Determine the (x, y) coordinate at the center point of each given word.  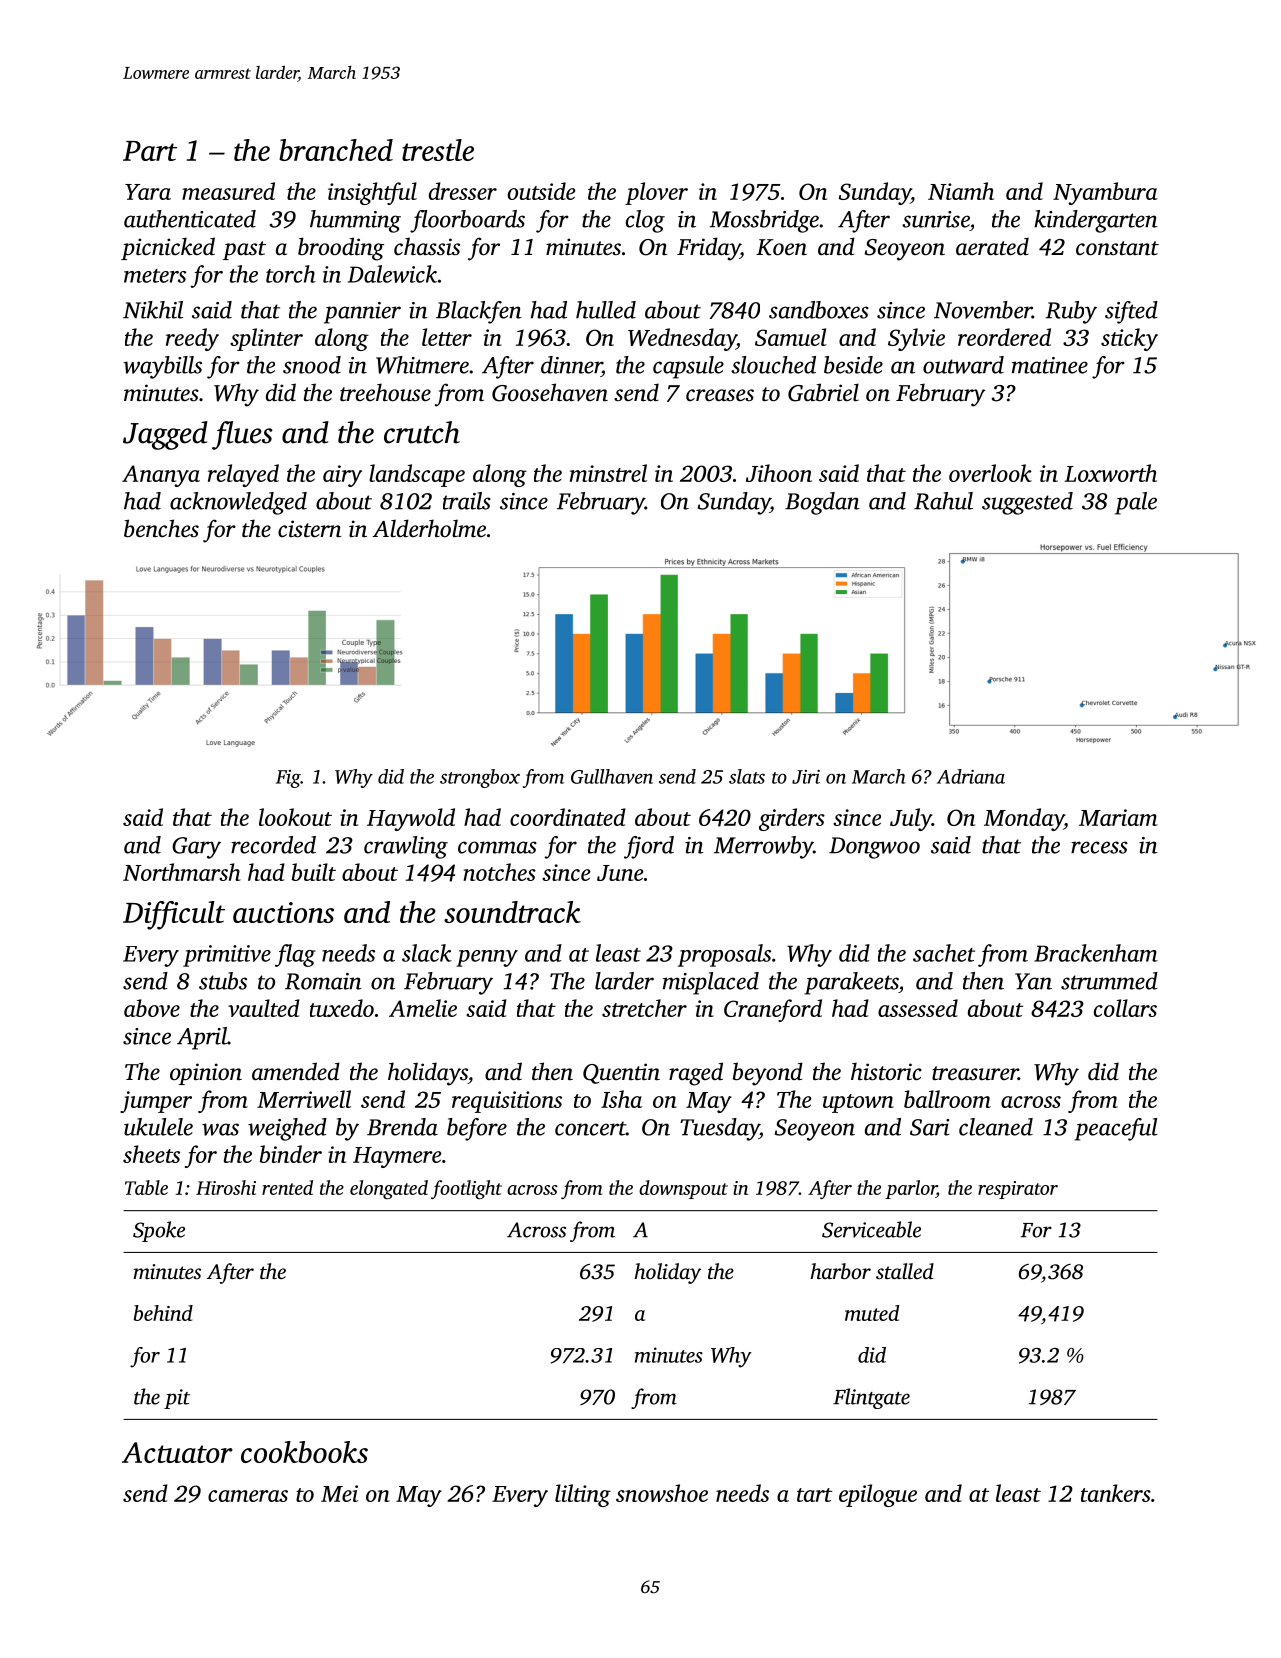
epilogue (878, 1495)
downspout (683, 1189)
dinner (571, 365)
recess (1099, 847)
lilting (583, 1495)
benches (161, 528)
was (220, 1129)
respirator (1018, 1190)
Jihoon (779, 473)
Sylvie (916, 339)
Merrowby (763, 847)
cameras (248, 1496)
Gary (196, 848)
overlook (990, 473)
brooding (341, 249)
